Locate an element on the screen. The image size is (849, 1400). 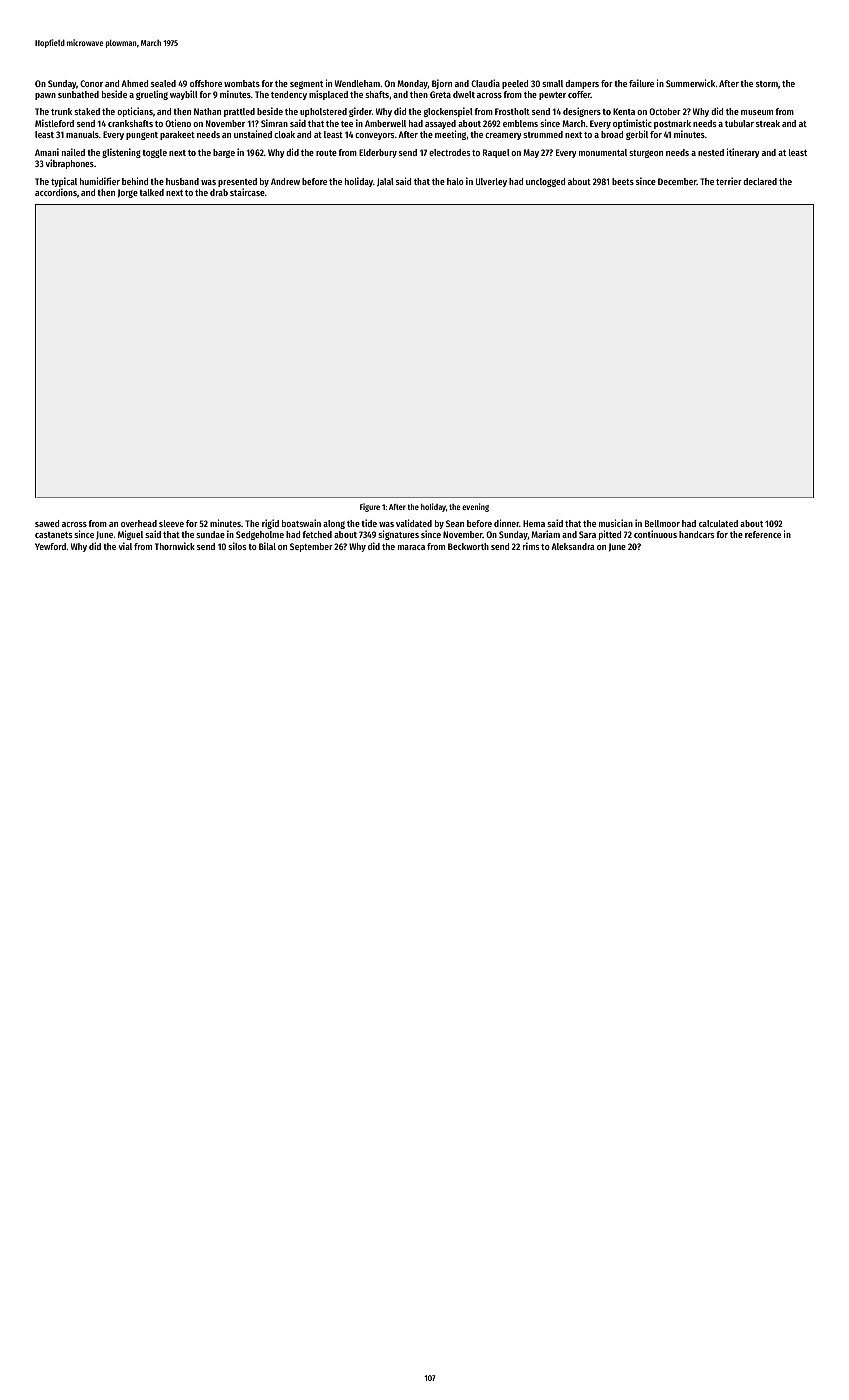
rigid is located at coordinates (270, 524).
